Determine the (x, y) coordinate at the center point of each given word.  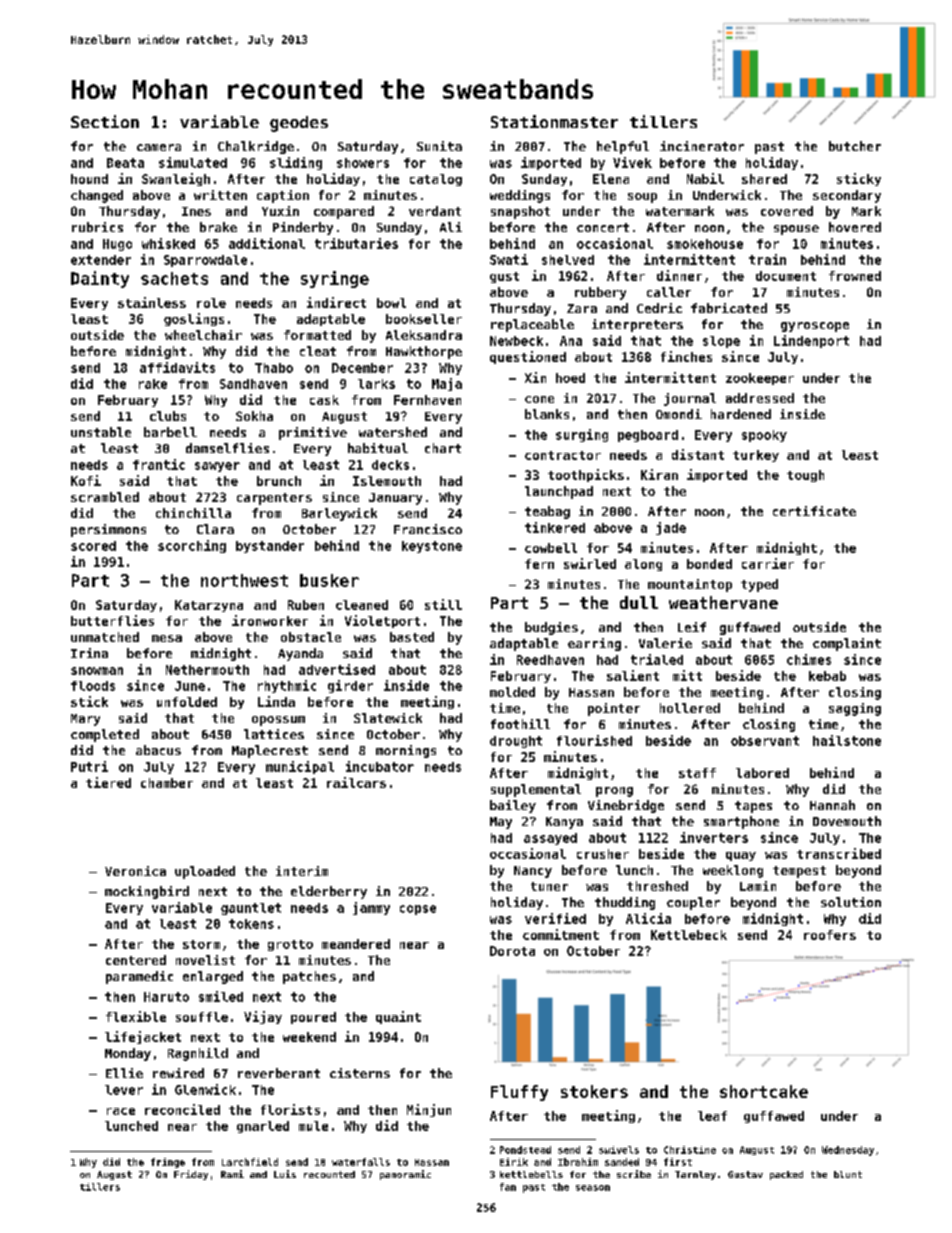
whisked (168, 243)
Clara (215, 529)
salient (633, 675)
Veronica (135, 871)
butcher (855, 146)
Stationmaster (554, 121)
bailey (513, 806)
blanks (547, 414)
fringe (168, 1163)
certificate (814, 511)
